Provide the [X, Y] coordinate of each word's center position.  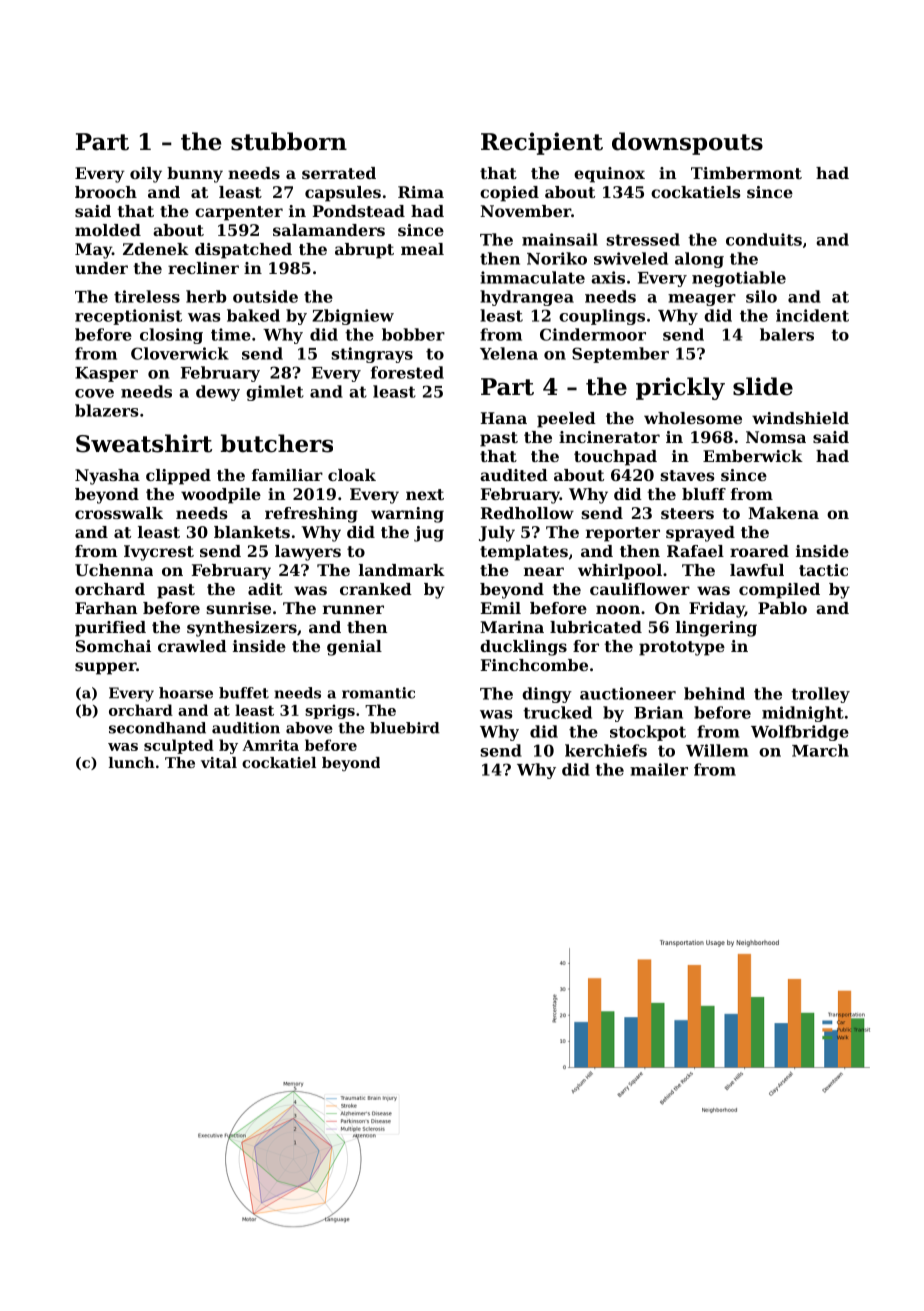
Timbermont [746, 173]
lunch [132, 762]
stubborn [289, 141]
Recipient [542, 143]
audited [514, 475]
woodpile [221, 496]
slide [763, 386]
